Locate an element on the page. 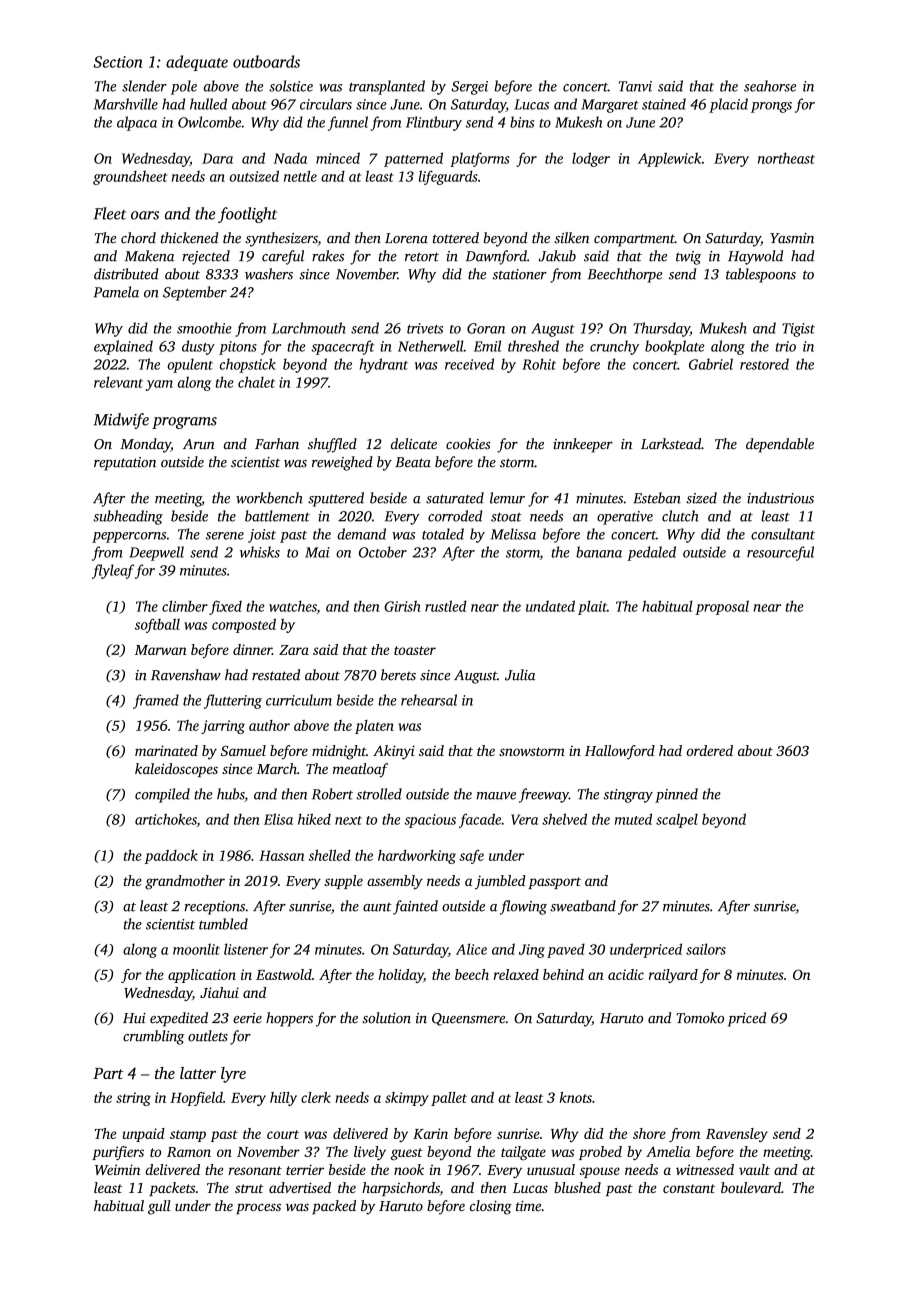  moonlit is located at coordinates (196, 949).
